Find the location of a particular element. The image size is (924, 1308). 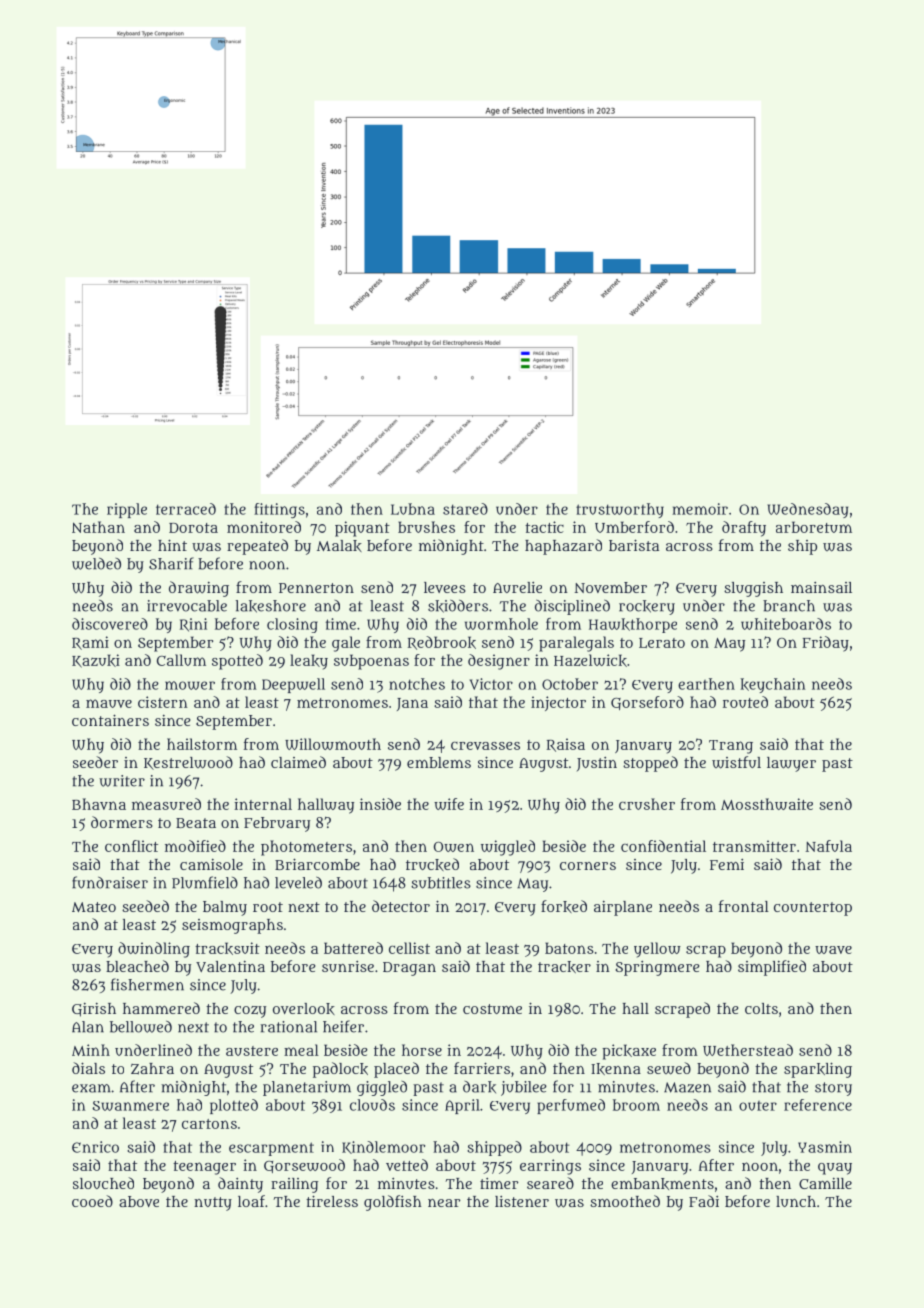

Hawkthorpe is located at coordinates (633, 625).
